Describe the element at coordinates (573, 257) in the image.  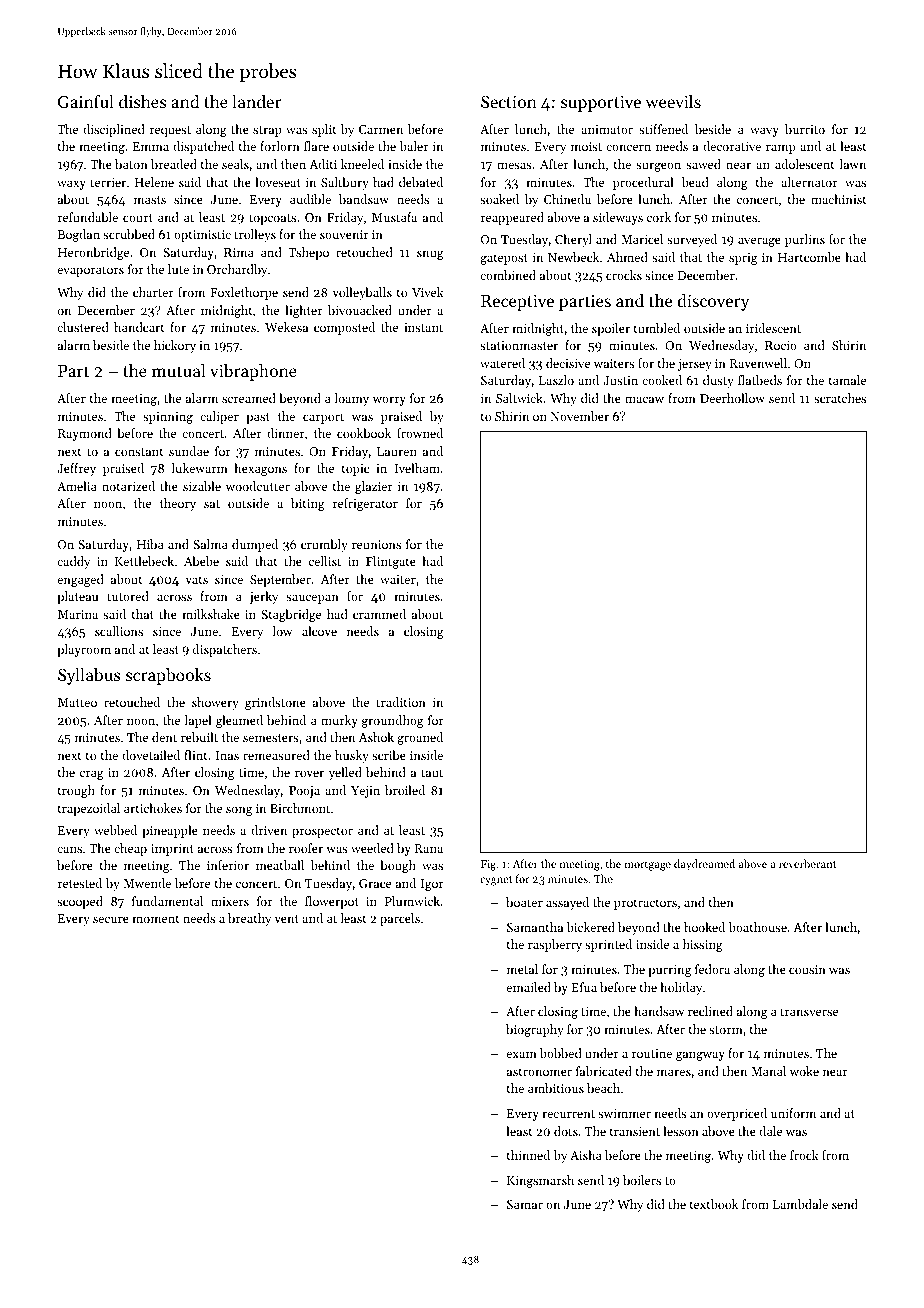
I see `Newbeck` at that location.
